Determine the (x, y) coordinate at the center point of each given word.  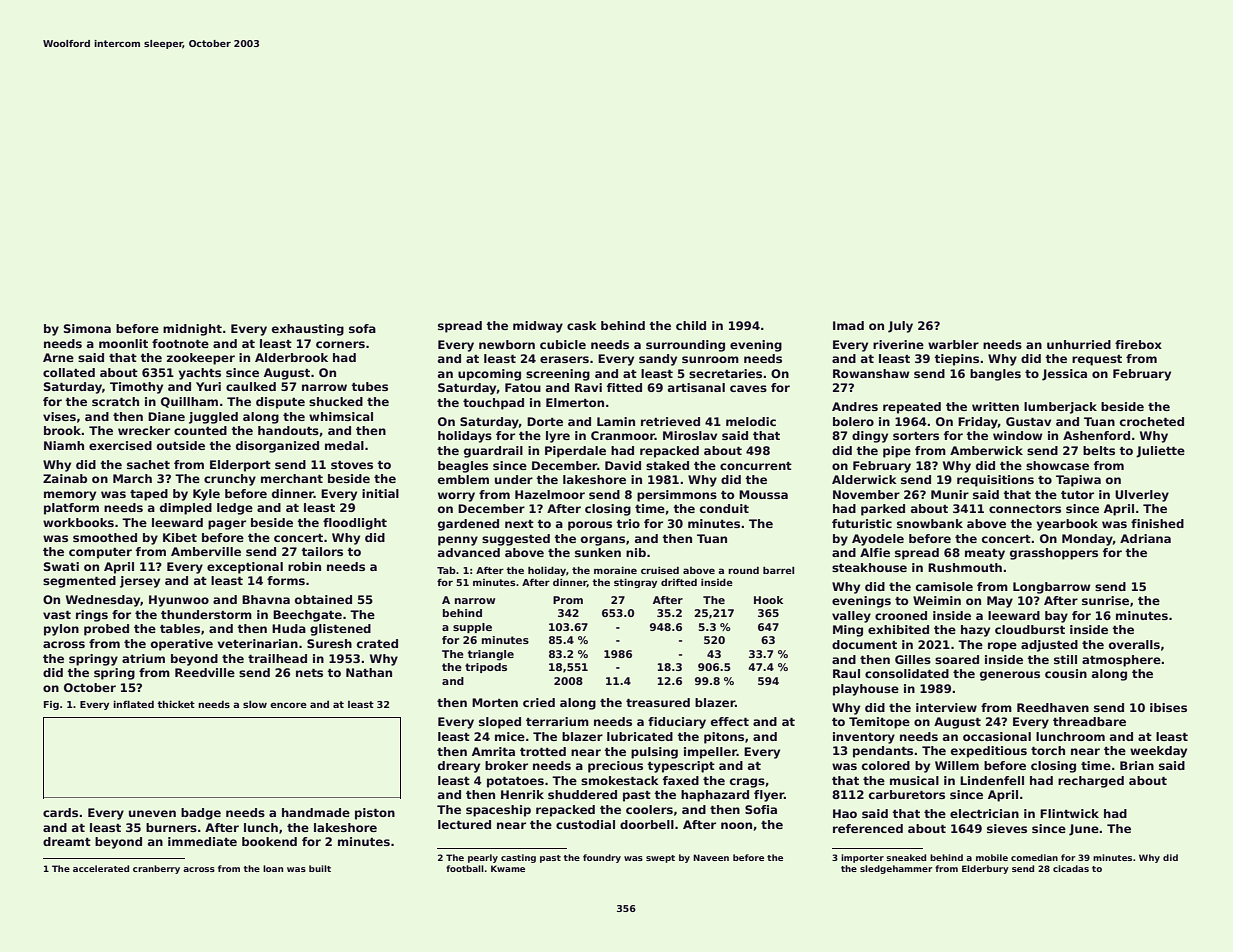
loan (273, 868)
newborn (507, 344)
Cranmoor (623, 435)
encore (288, 705)
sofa (362, 328)
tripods (486, 668)
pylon (61, 630)
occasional (997, 736)
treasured (658, 702)
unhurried (1079, 344)
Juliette (1160, 452)
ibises (1168, 707)
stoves (352, 465)
